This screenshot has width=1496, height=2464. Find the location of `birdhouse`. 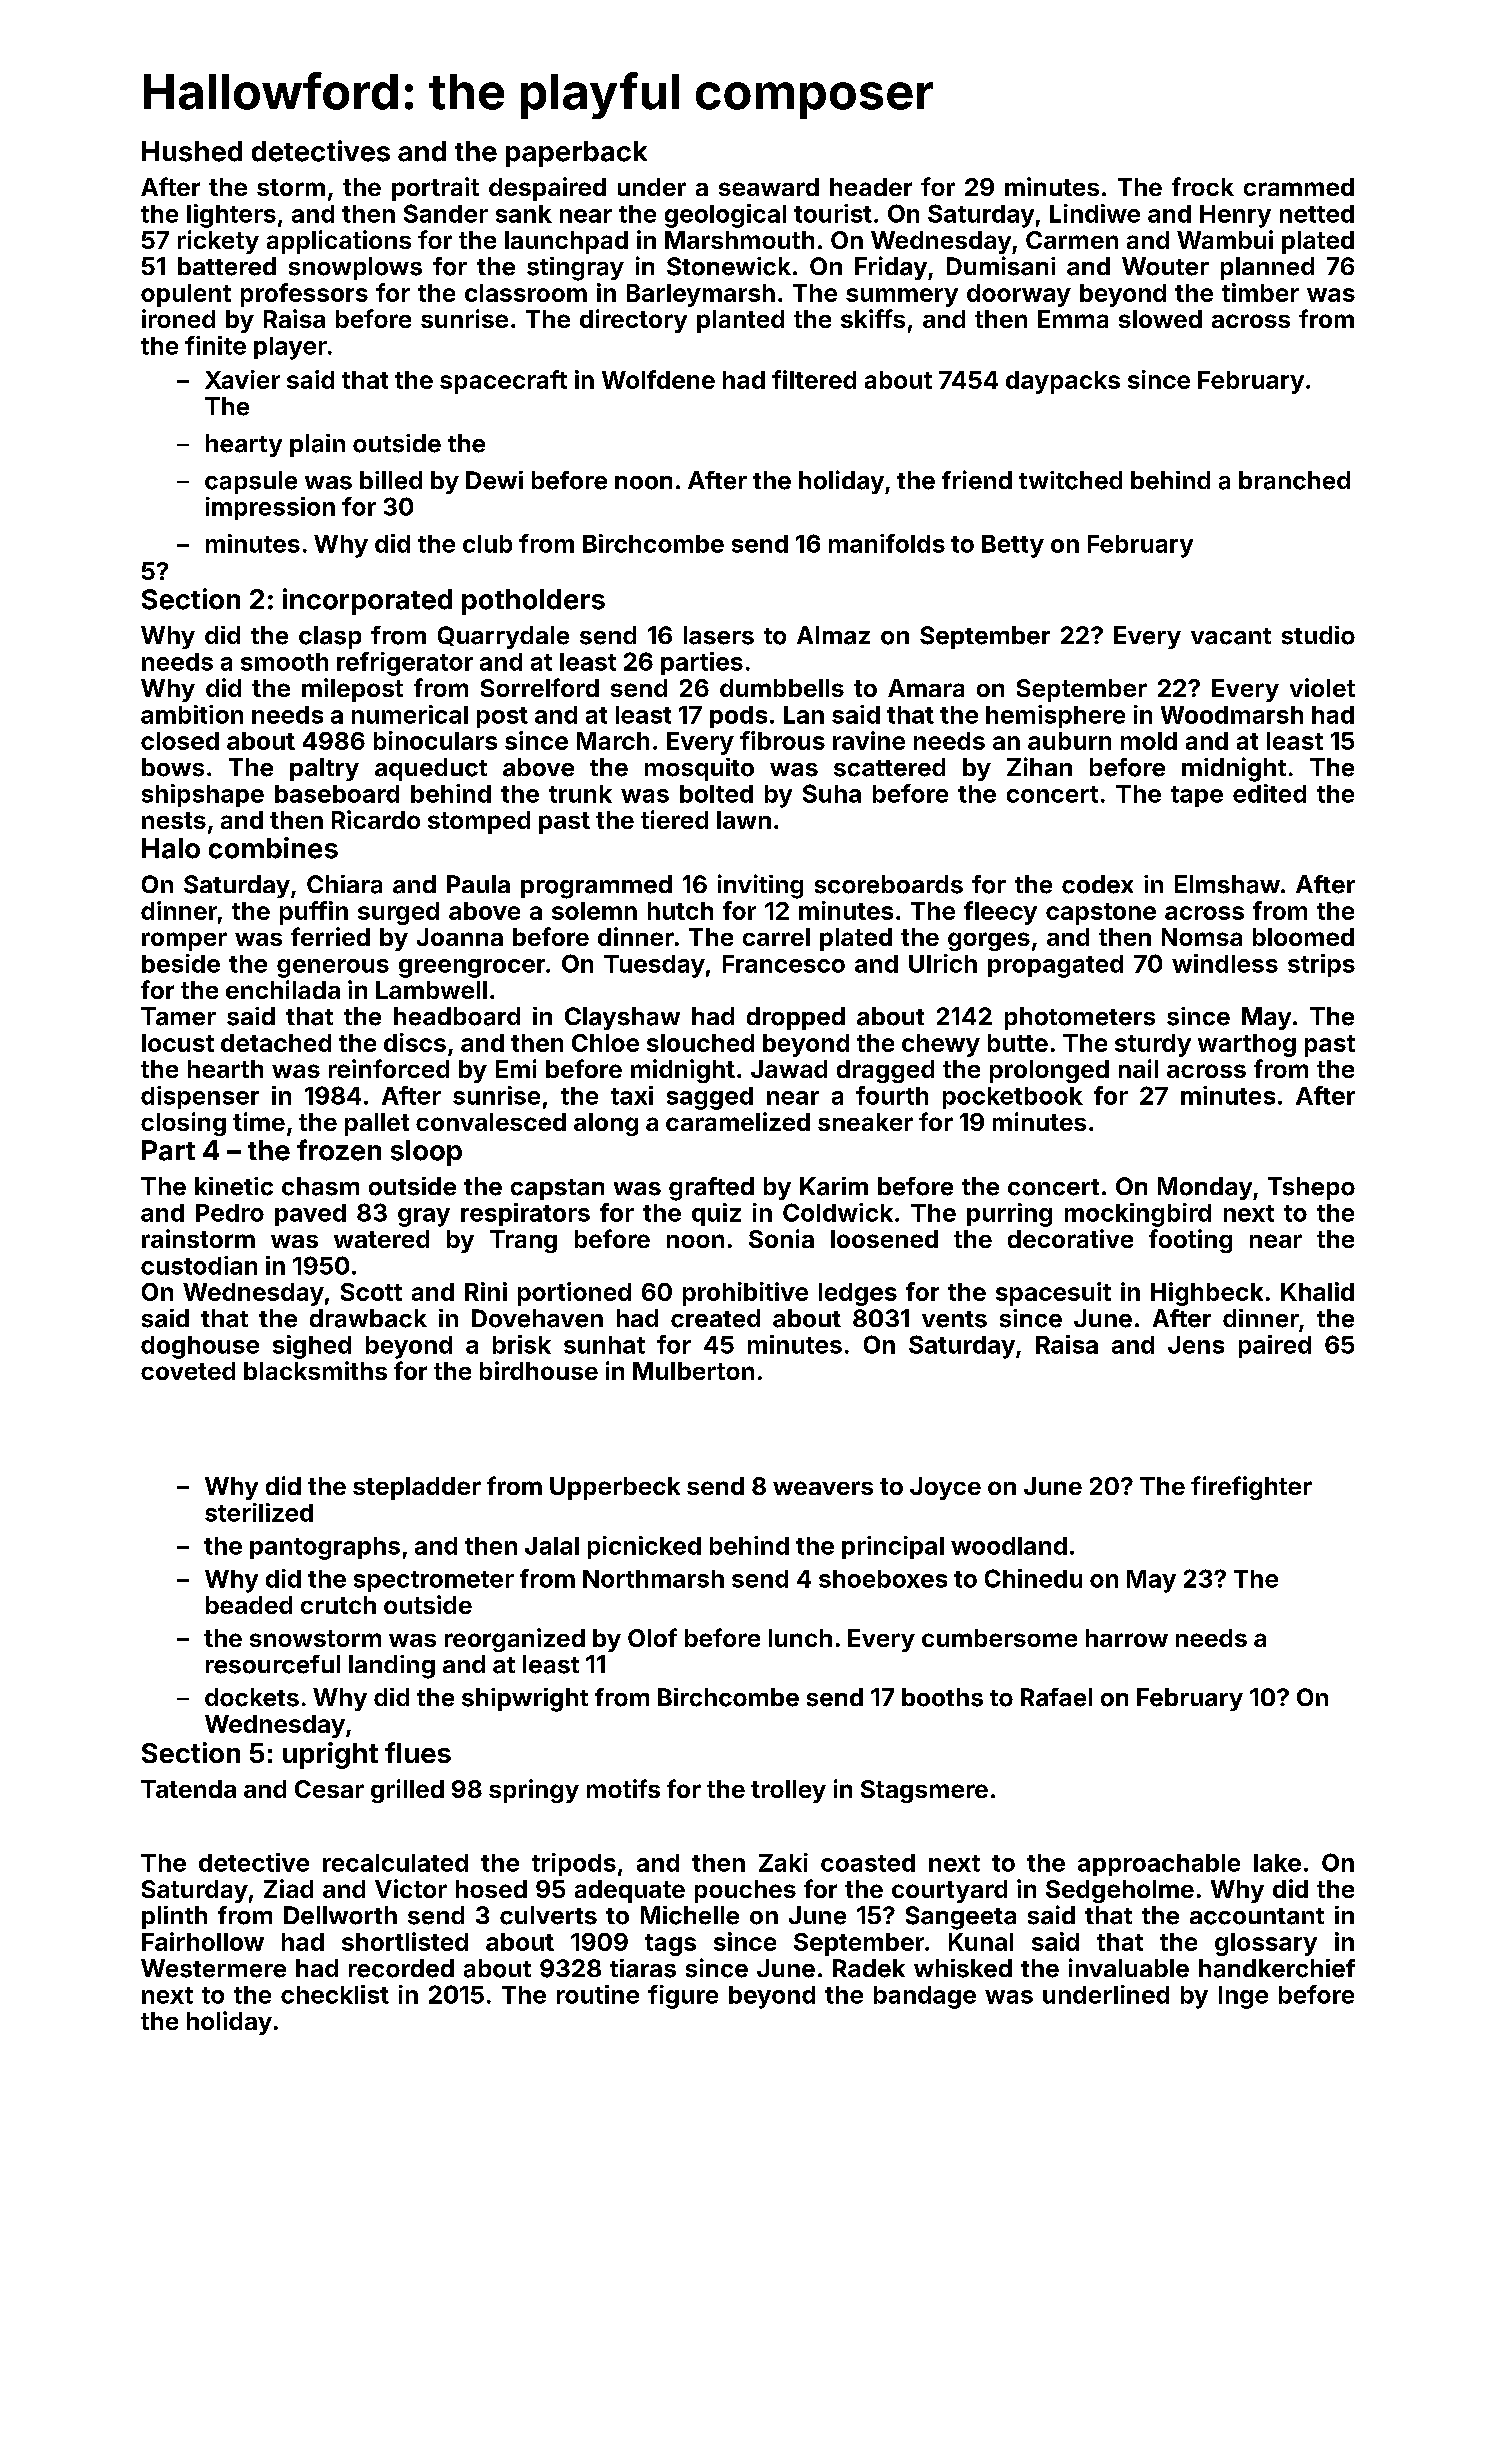

birdhouse is located at coordinates (539, 1370).
